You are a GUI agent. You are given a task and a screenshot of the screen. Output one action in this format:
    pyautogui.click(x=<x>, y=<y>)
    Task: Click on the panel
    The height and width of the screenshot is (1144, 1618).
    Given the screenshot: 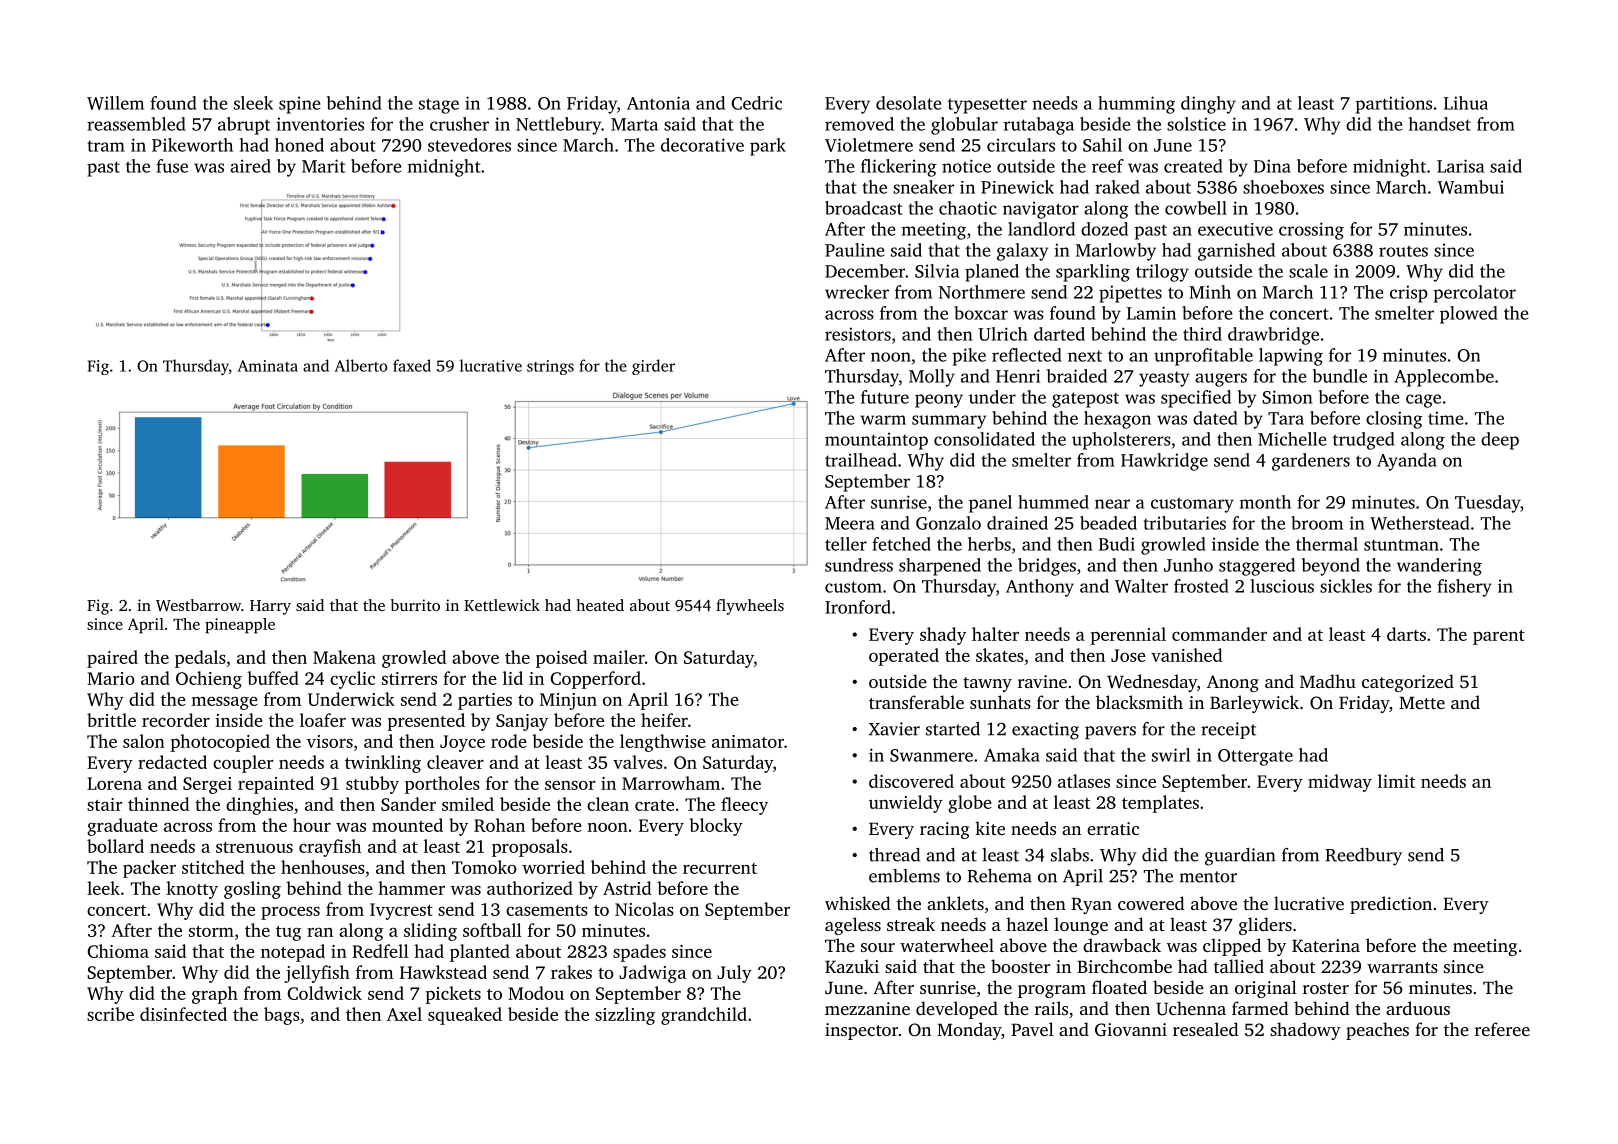 What is the action you would take?
    pyautogui.click(x=990, y=504)
